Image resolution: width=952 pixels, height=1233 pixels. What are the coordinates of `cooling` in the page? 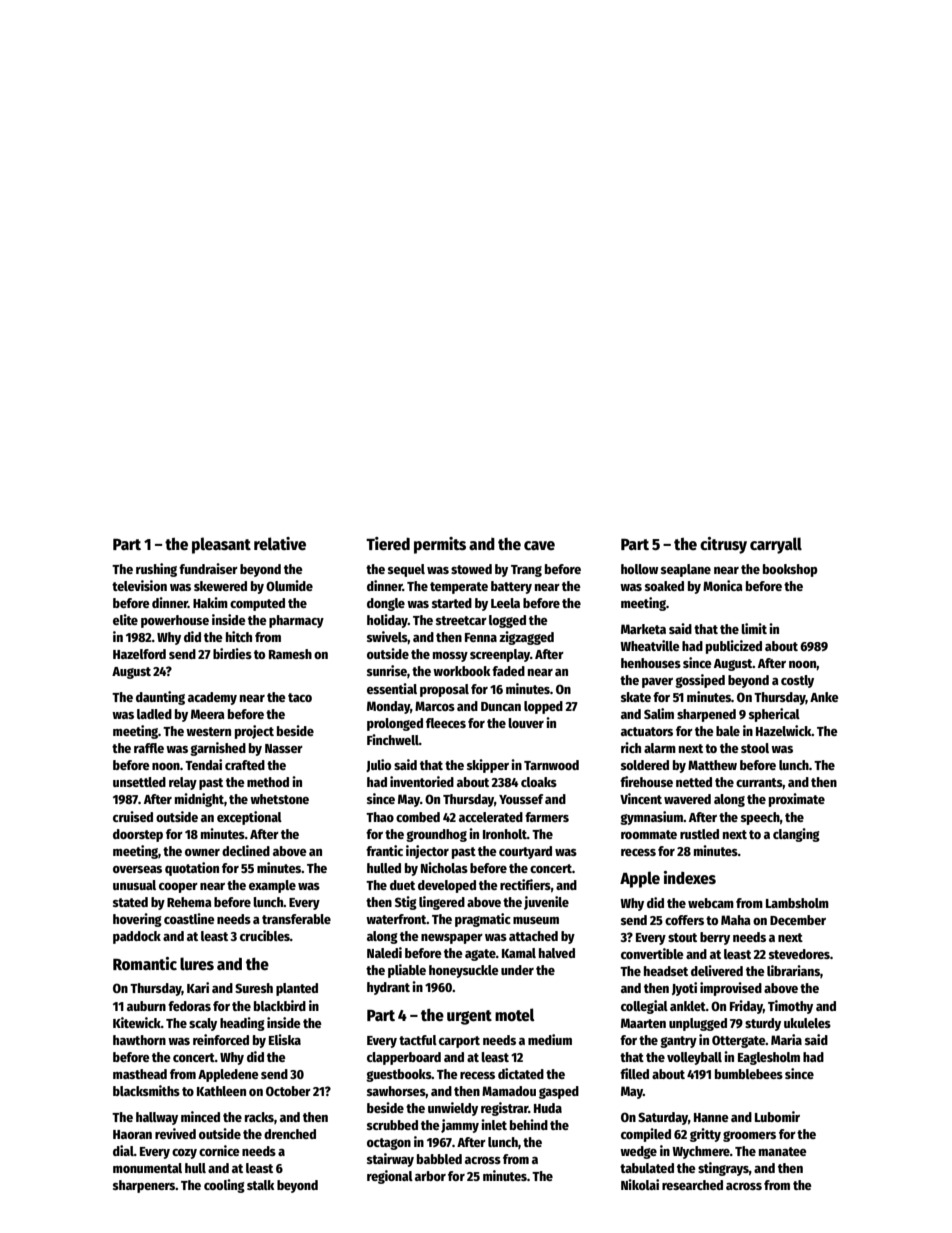 It's located at (224, 1186).
